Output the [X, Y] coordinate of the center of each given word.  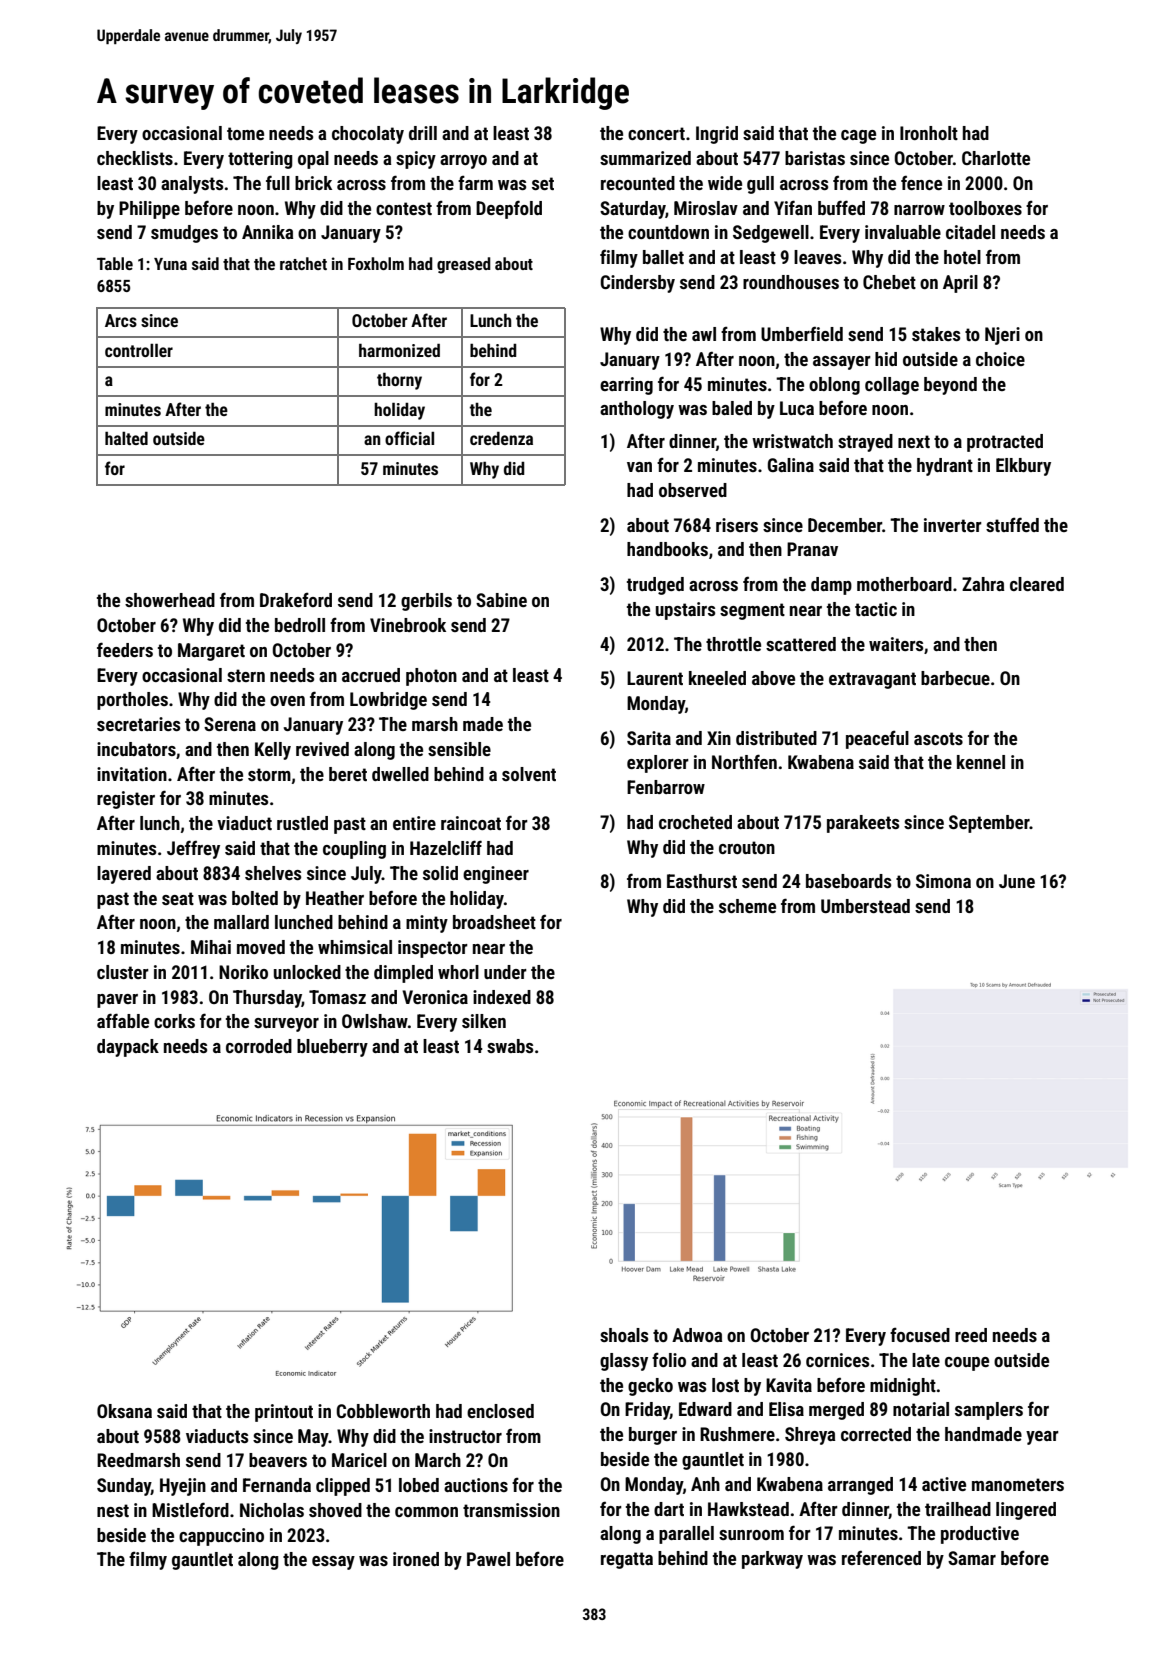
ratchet [303, 263]
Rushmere [737, 1434]
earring [626, 386]
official [409, 438]
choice [1000, 359]
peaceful [877, 739]
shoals [624, 1335]
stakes [936, 334]
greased [464, 265]
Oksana [124, 1411]
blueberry [332, 1048]
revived [322, 749]
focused [920, 1334]
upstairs [685, 611]
